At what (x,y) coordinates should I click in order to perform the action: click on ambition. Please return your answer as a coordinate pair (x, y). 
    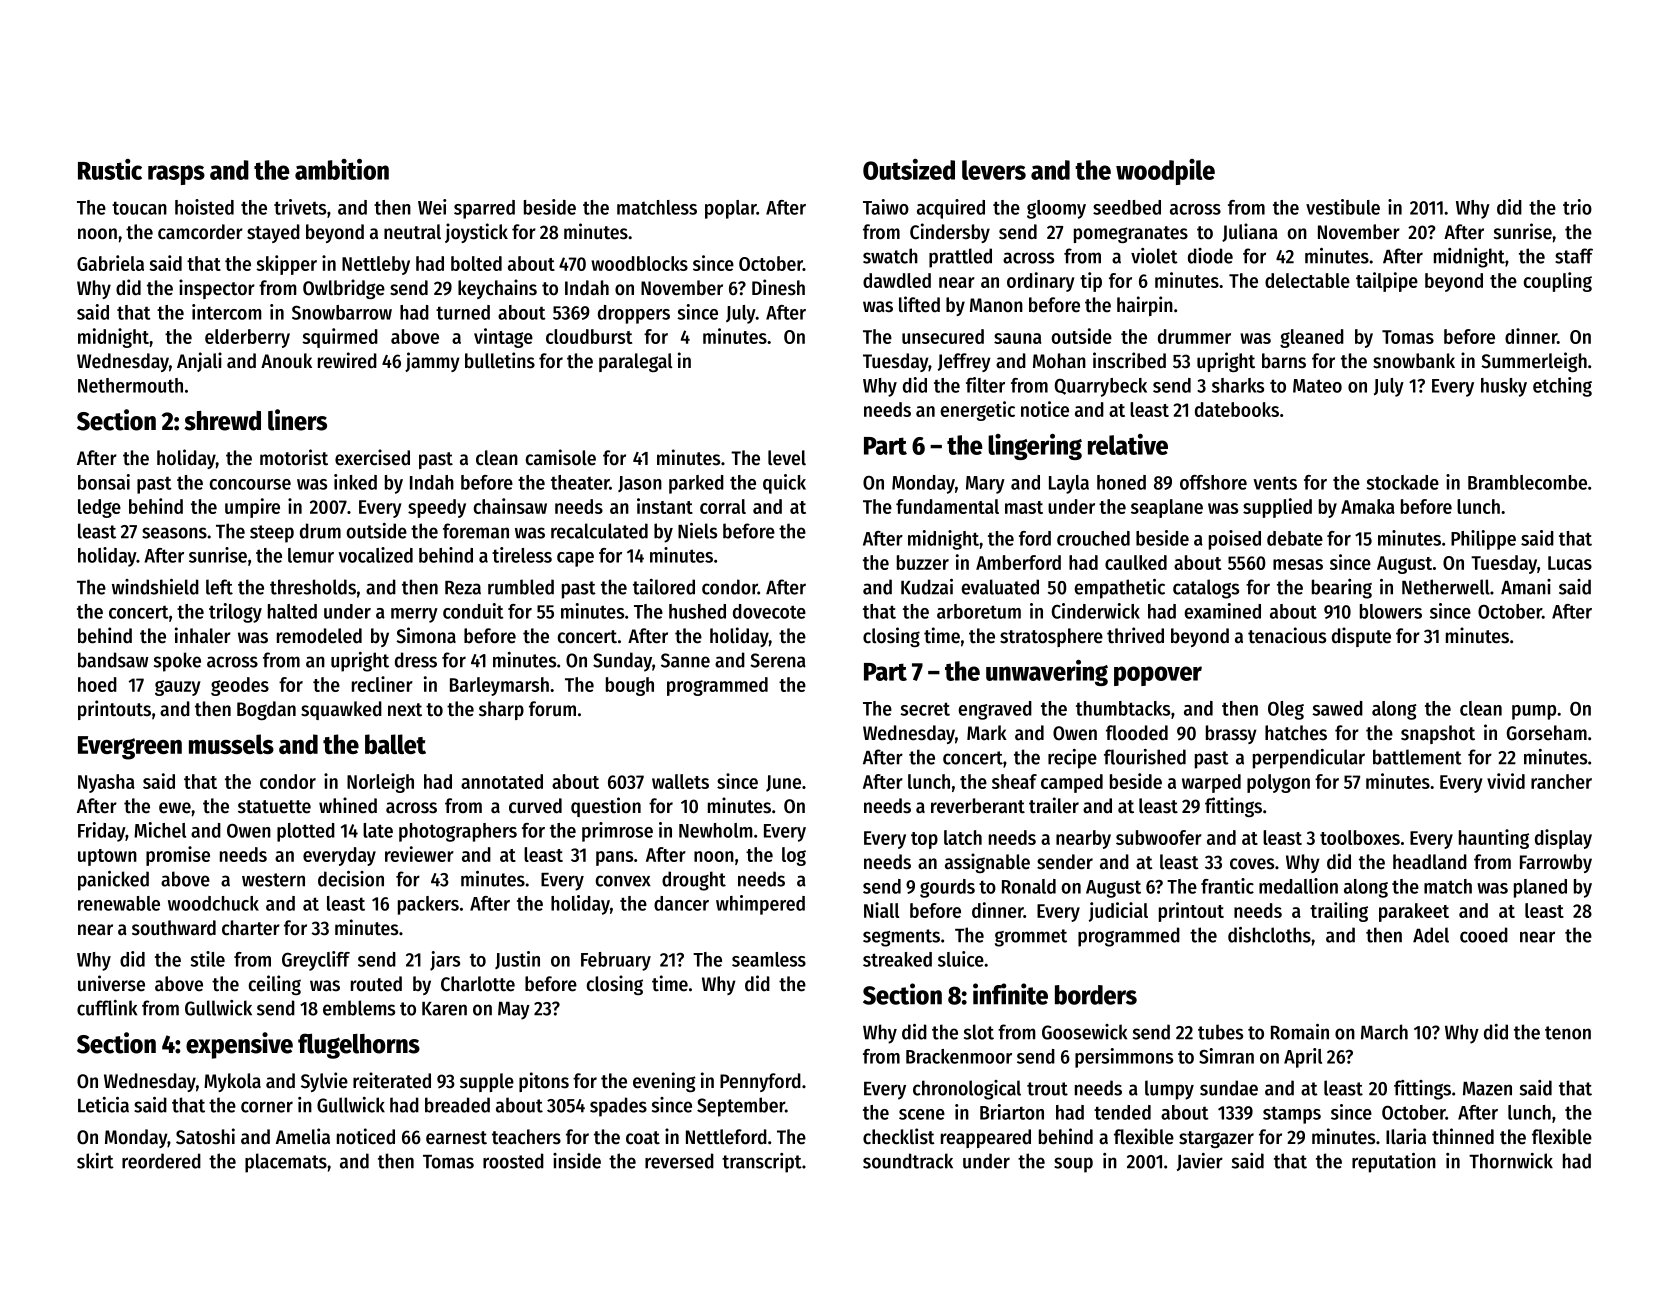
    Looking at the image, I should click on (342, 169).
